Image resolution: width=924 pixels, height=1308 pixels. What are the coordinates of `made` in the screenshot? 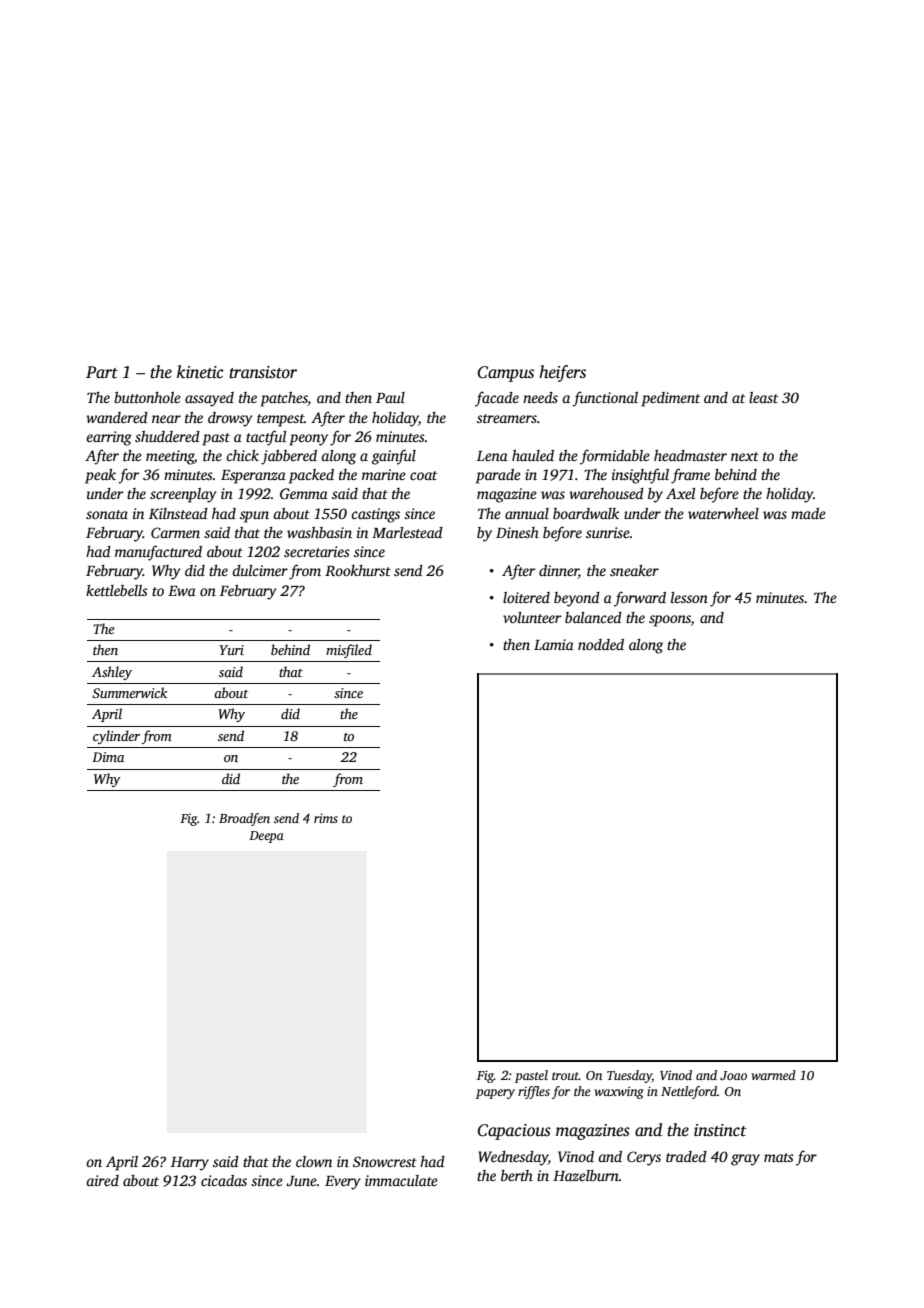 It's located at (808, 513).
